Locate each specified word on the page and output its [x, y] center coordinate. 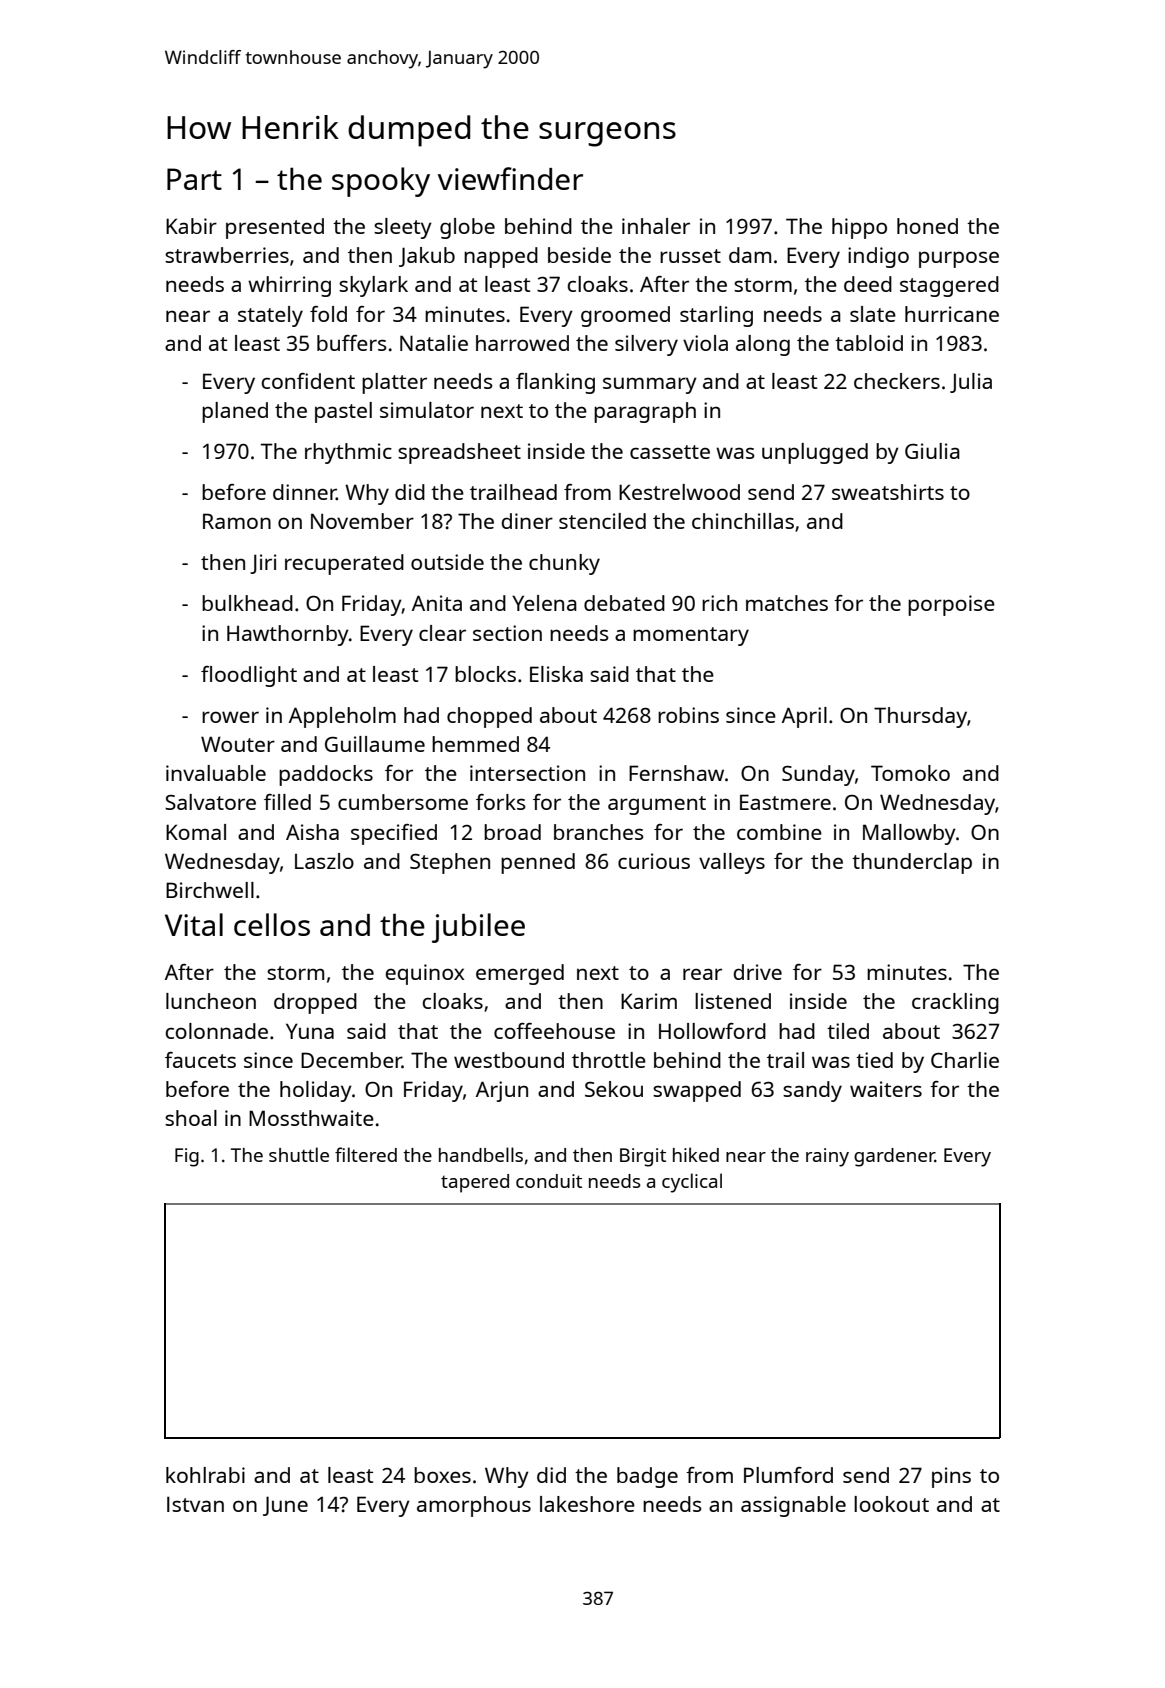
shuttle [299, 1154]
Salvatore [210, 802]
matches [787, 603]
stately [270, 316]
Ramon [237, 521]
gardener [894, 1157]
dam [750, 255]
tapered [475, 1183]
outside [447, 562]
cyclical [692, 1183]
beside [579, 255]
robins [688, 715]
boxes [442, 1475]
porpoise [951, 605]
